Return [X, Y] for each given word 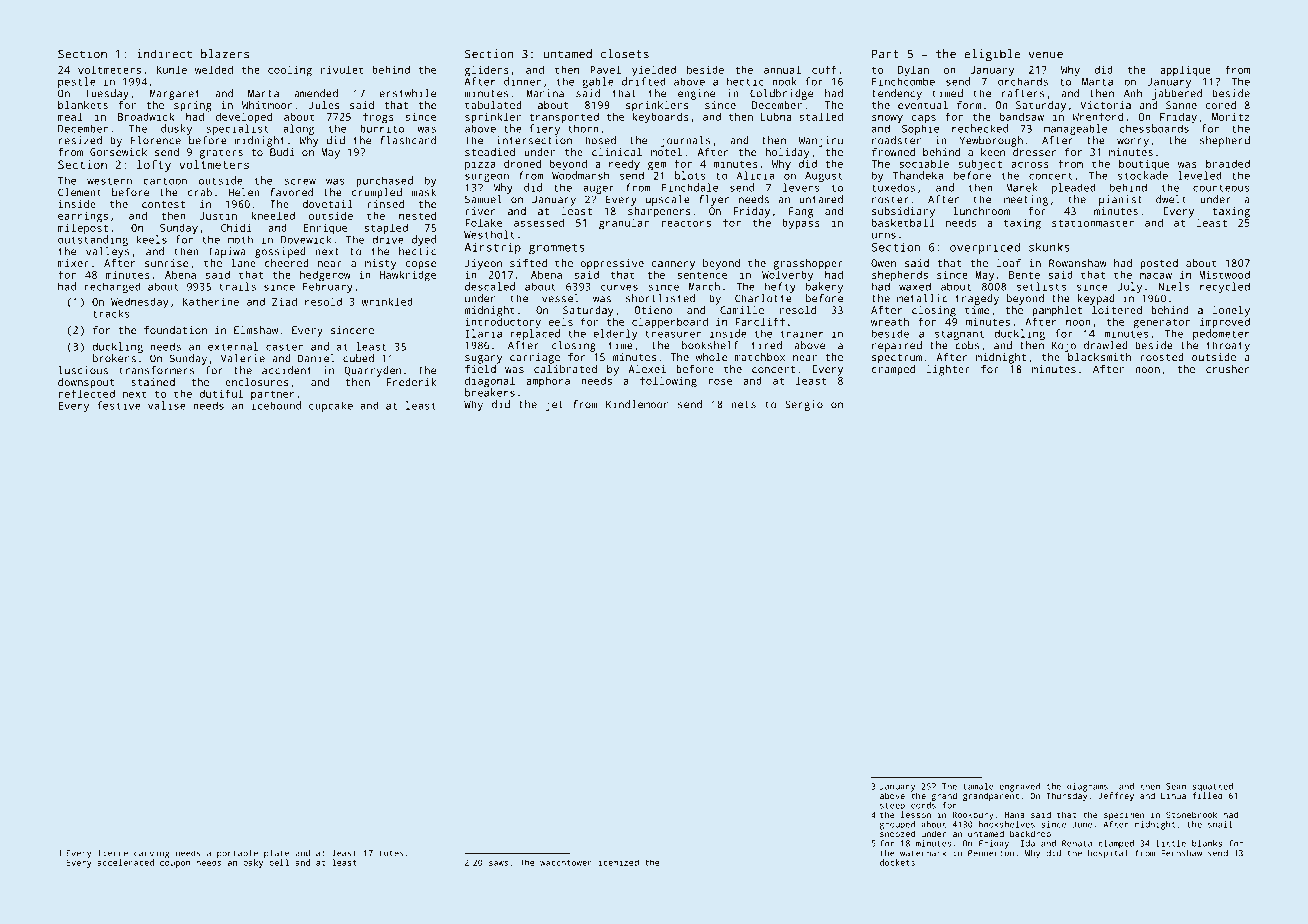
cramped [893, 370]
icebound [276, 405]
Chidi [236, 227]
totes [391, 853]
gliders [487, 71]
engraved [1019, 787]
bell [279, 862]
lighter [948, 370]
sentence [702, 275]
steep [892, 807]
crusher [1228, 369]
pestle [77, 82]
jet [554, 405]
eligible [992, 55]
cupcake [331, 406]
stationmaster [1093, 223]
